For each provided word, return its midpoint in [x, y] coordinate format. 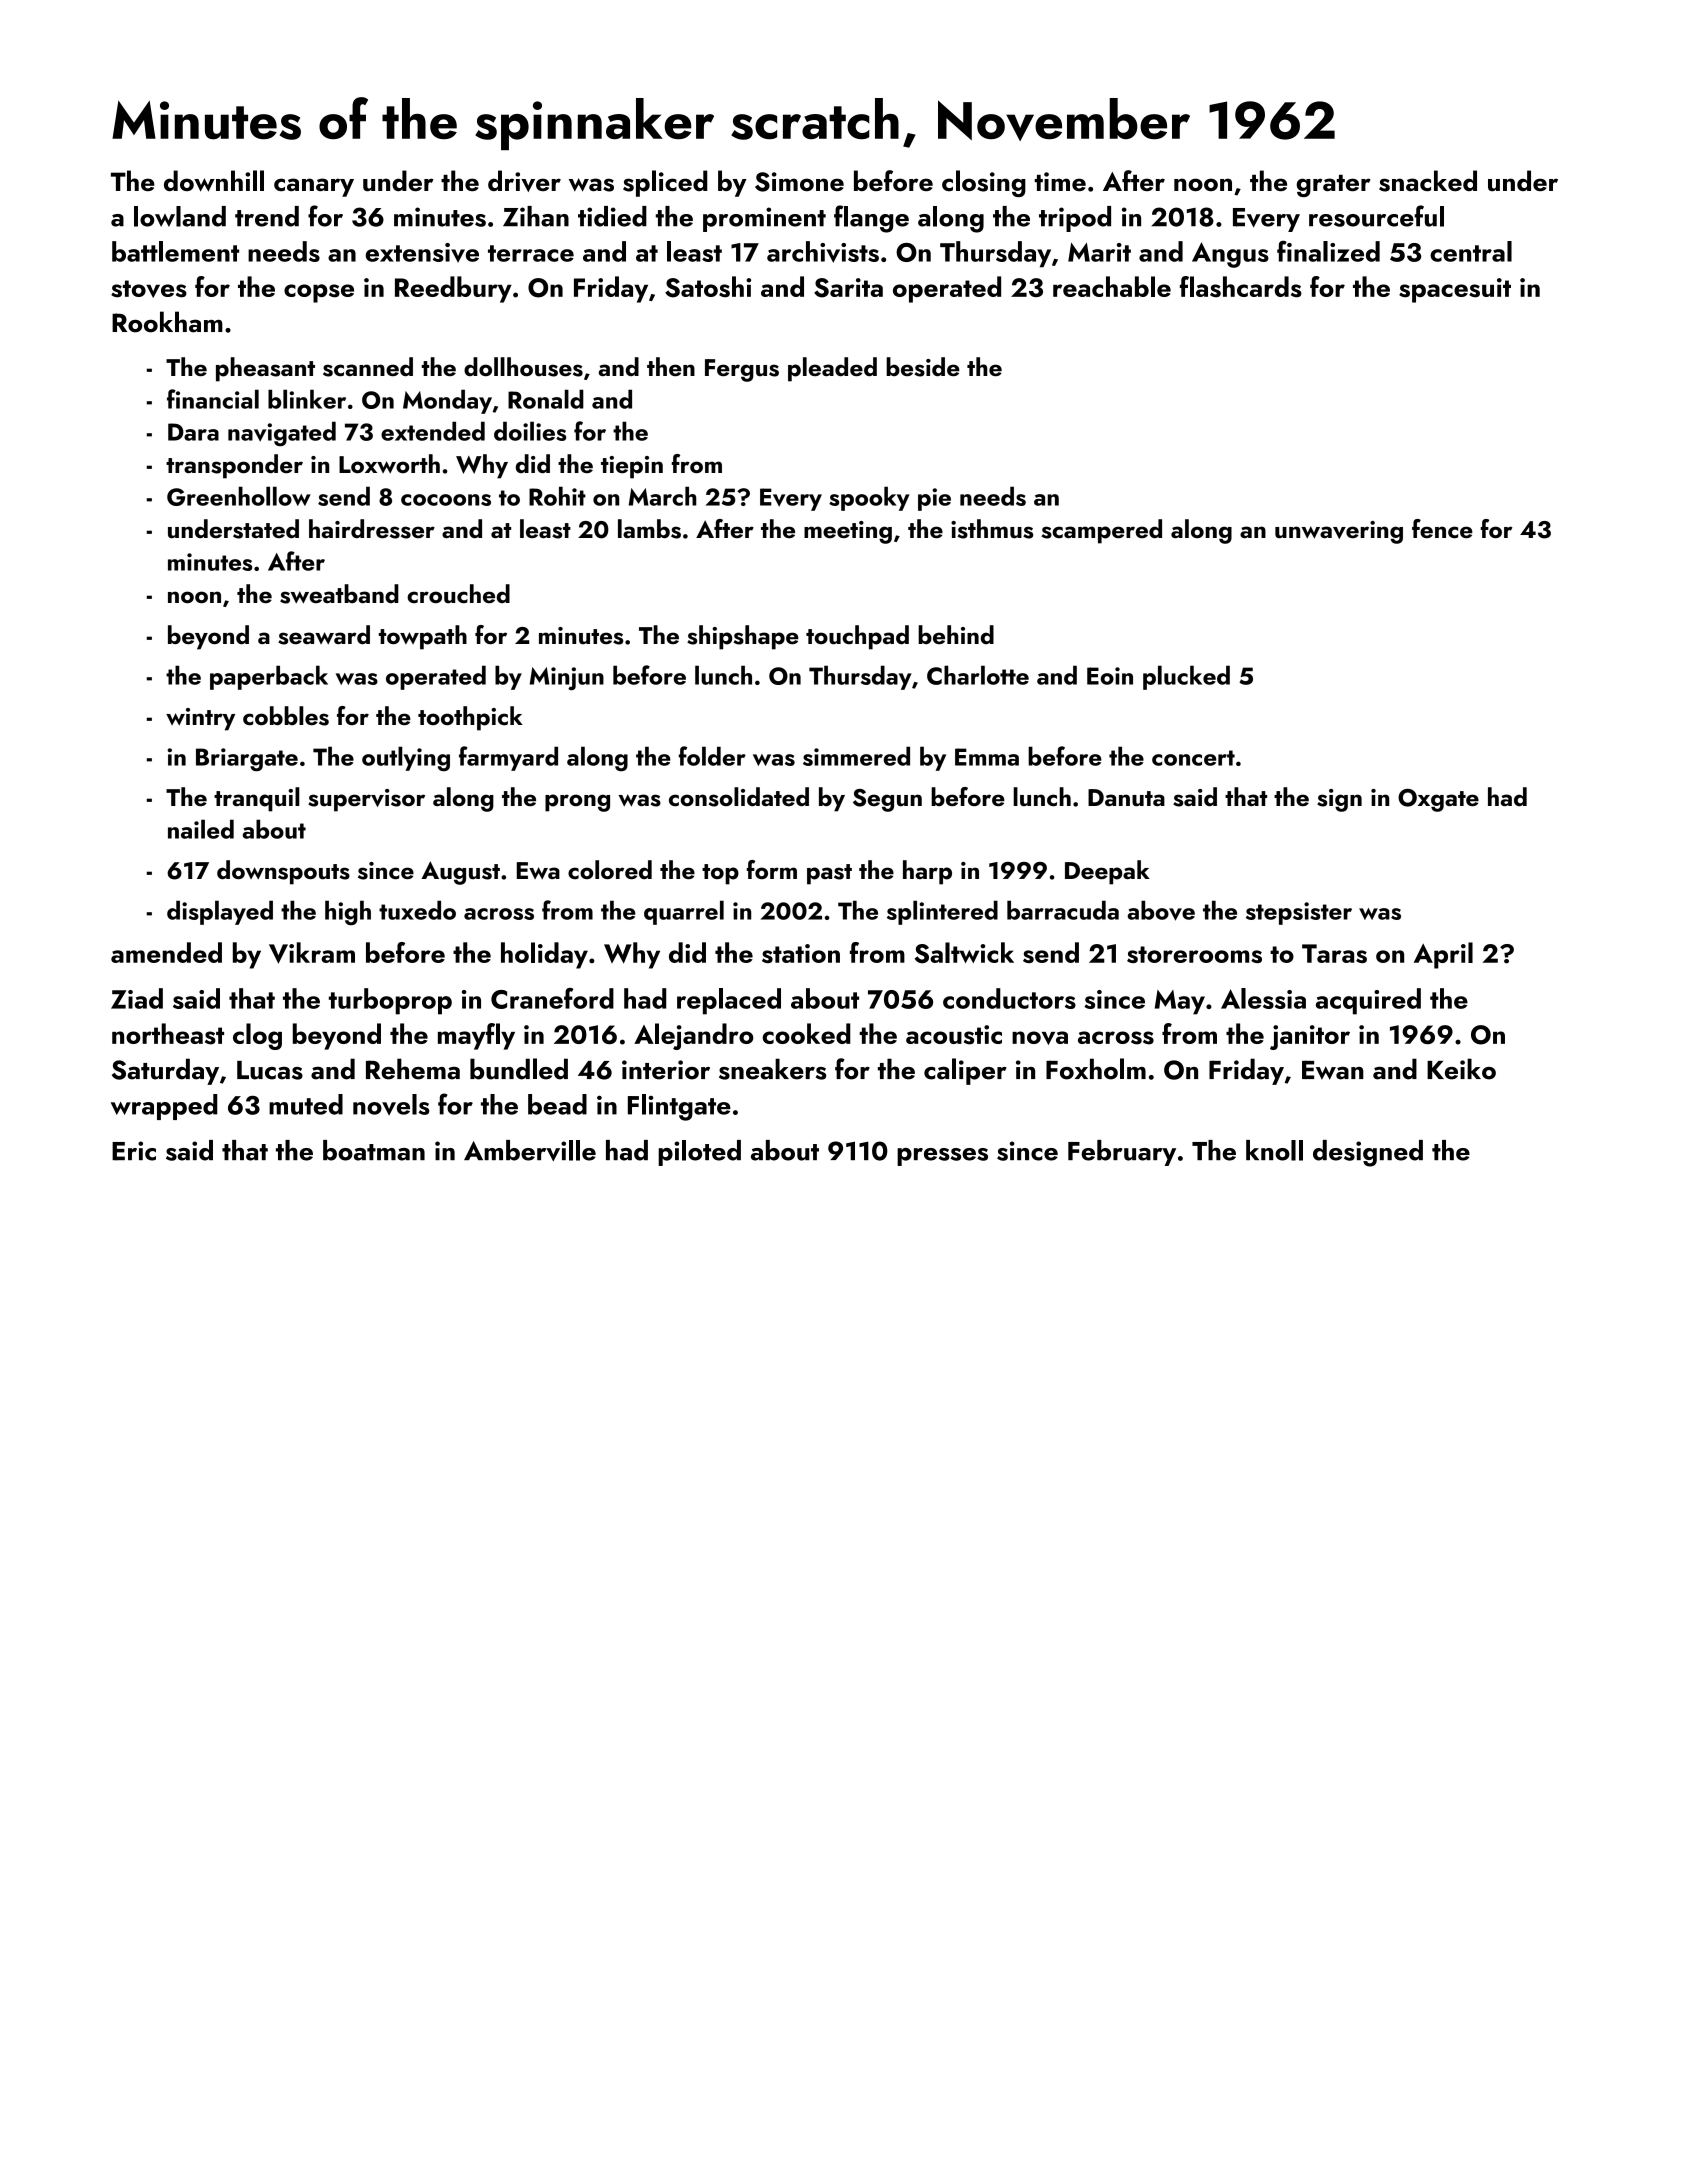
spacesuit [1455, 290]
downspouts [283, 872]
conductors [1009, 998]
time [1060, 181]
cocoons [446, 500]
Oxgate [1438, 800]
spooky [869, 498]
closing [984, 183]
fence [1442, 528]
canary [314, 187]
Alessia [1263, 998]
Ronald [546, 399]
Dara [193, 432]
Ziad [137, 998]
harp [927, 872]
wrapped [164, 1107]
